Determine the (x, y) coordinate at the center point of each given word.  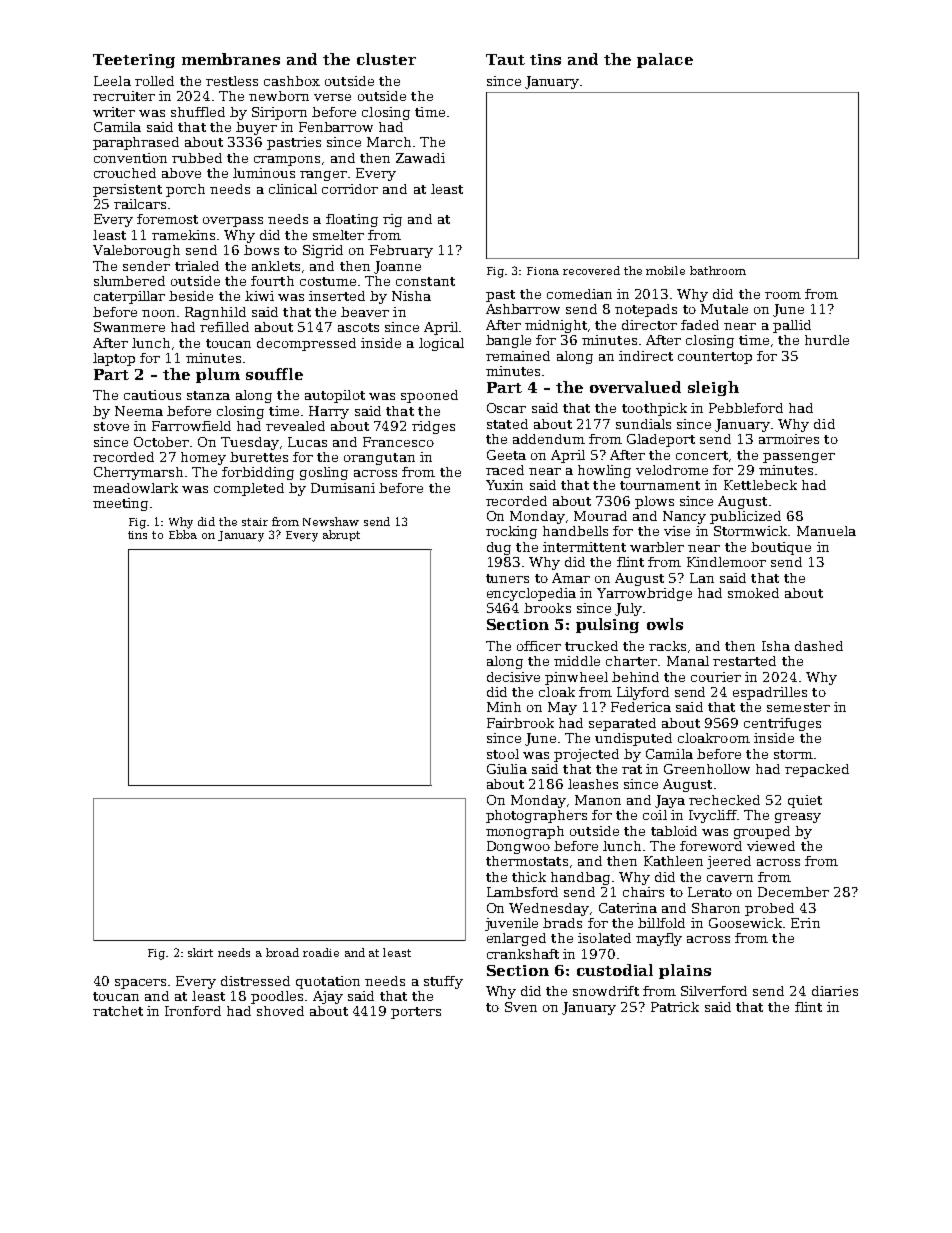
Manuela (826, 531)
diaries (835, 991)
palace (665, 60)
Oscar (506, 408)
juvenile (511, 924)
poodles (277, 997)
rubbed (197, 158)
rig (392, 220)
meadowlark (135, 488)
